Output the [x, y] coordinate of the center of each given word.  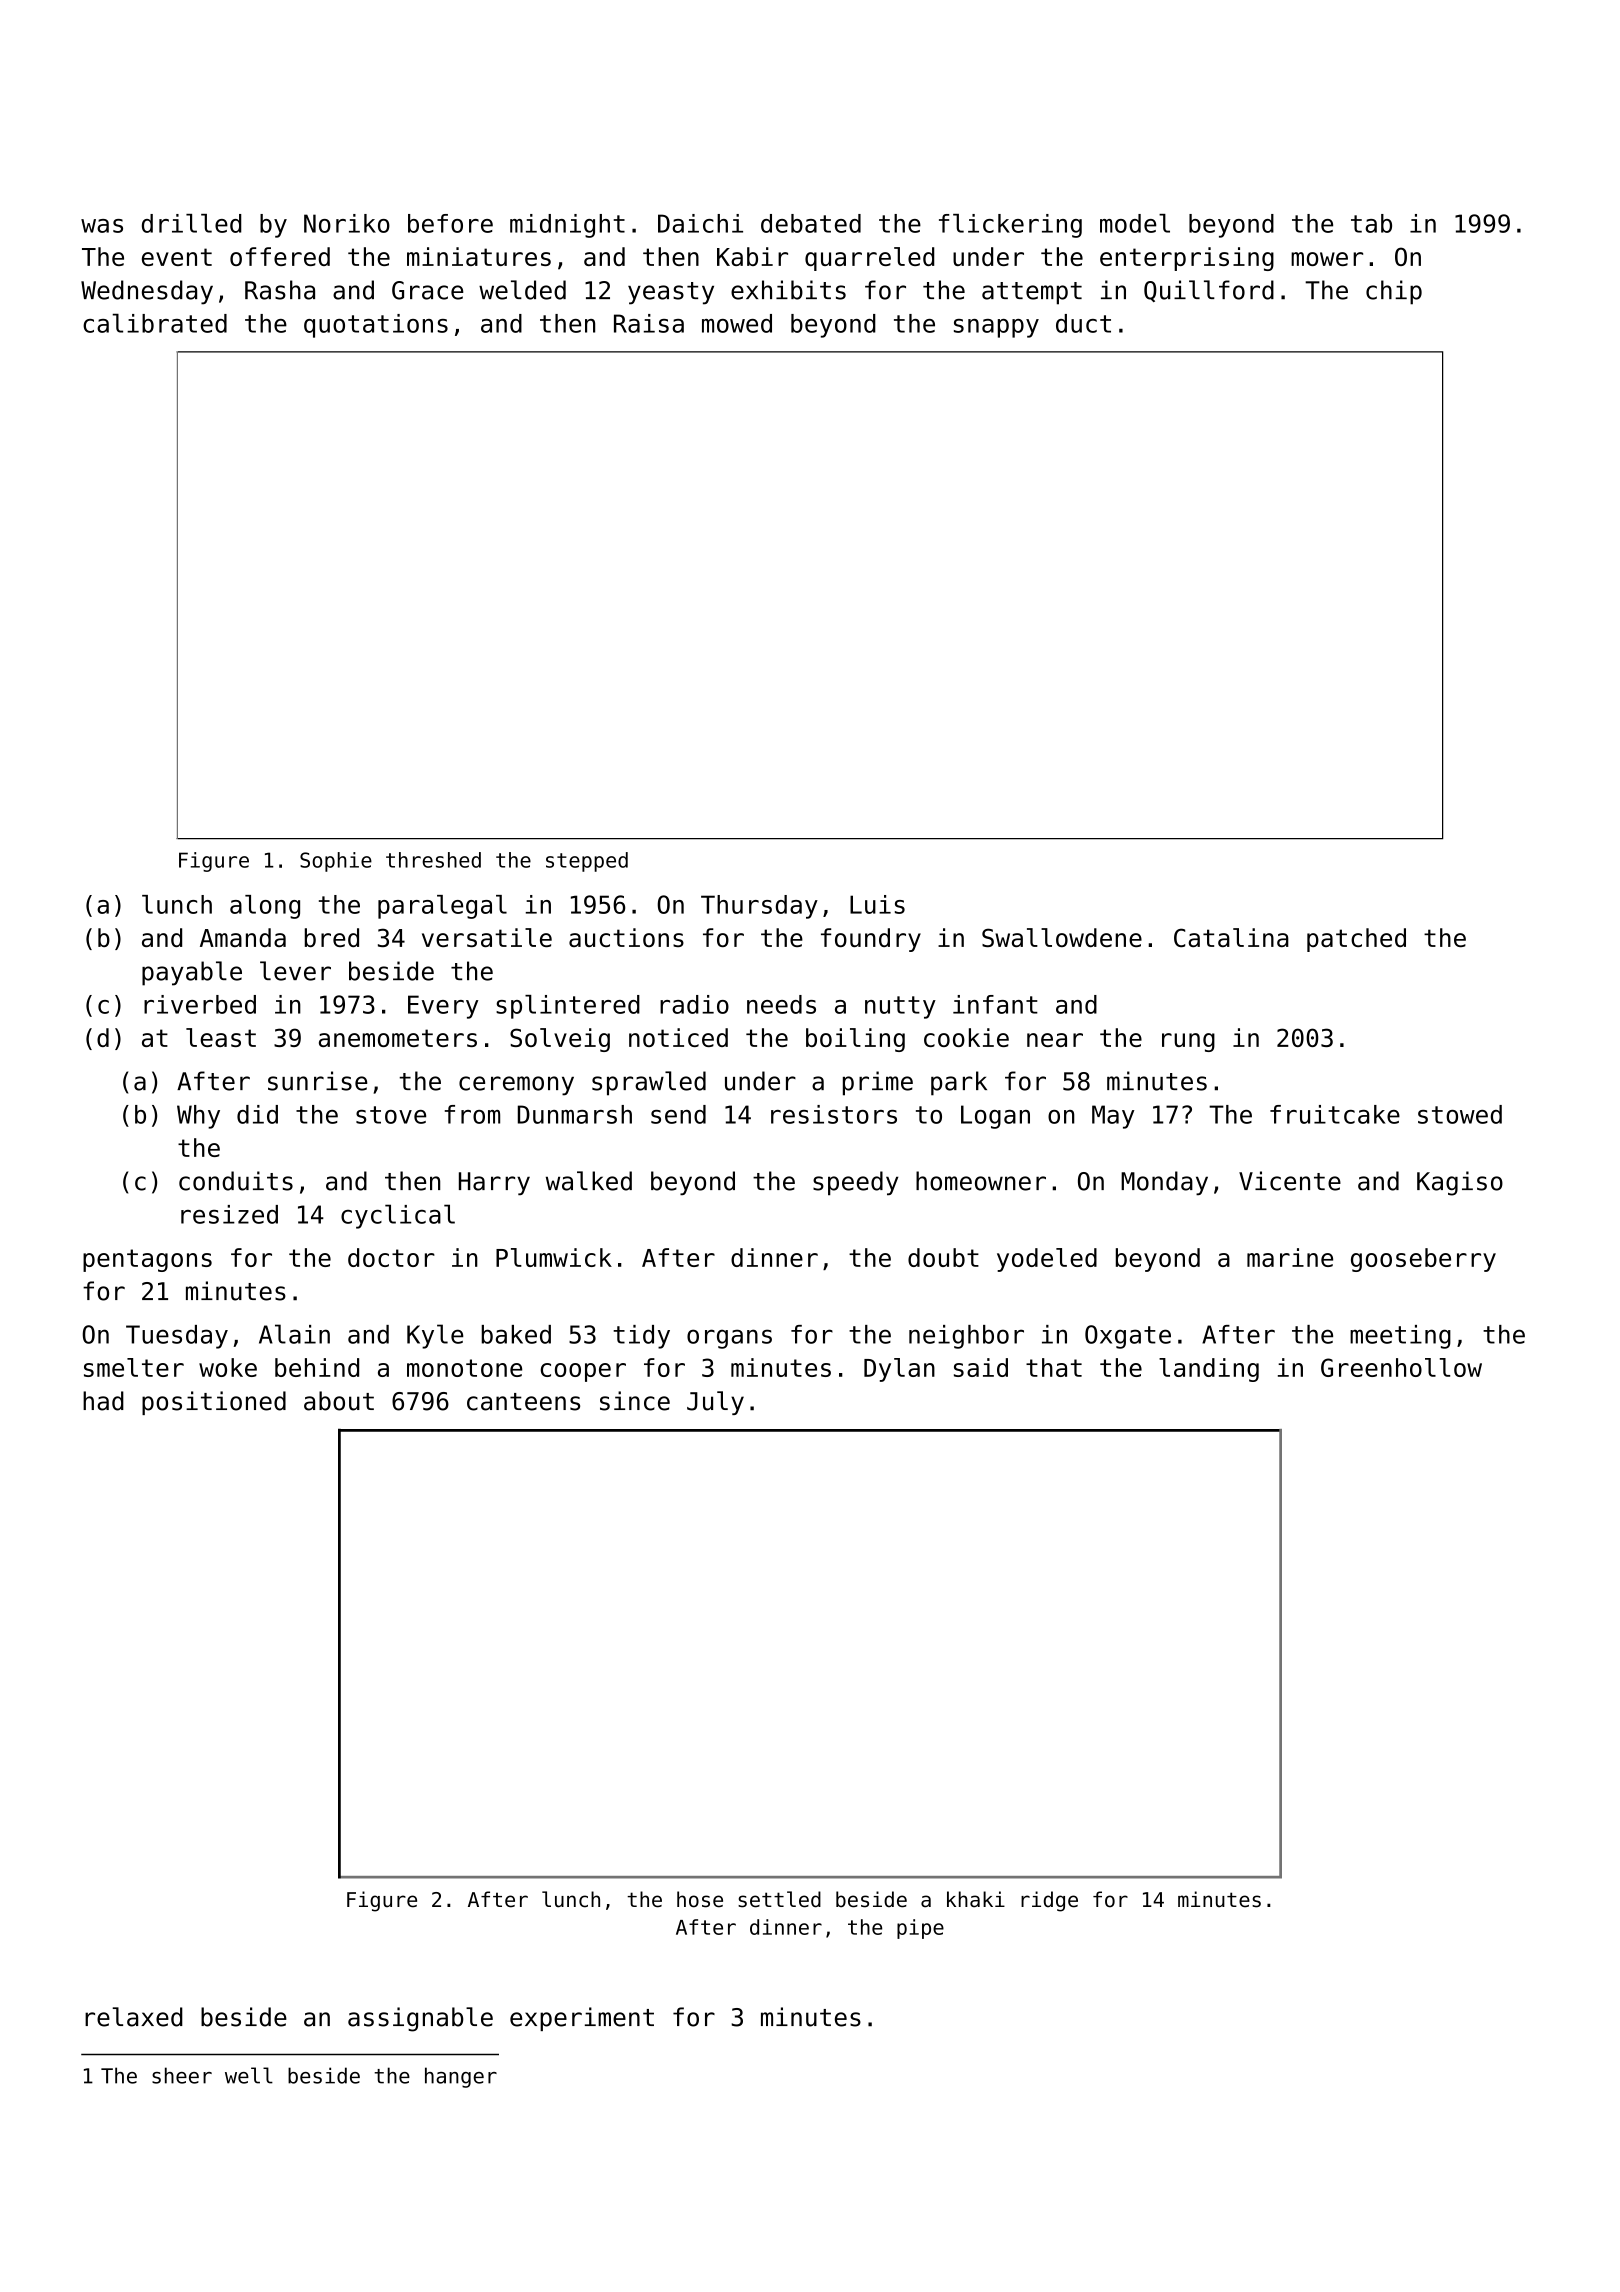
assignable [420, 2019]
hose [700, 1899]
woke [228, 1367]
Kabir [752, 256]
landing [1209, 1370]
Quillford [1209, 291]
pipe [920, 1929]
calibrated [155, 323]
